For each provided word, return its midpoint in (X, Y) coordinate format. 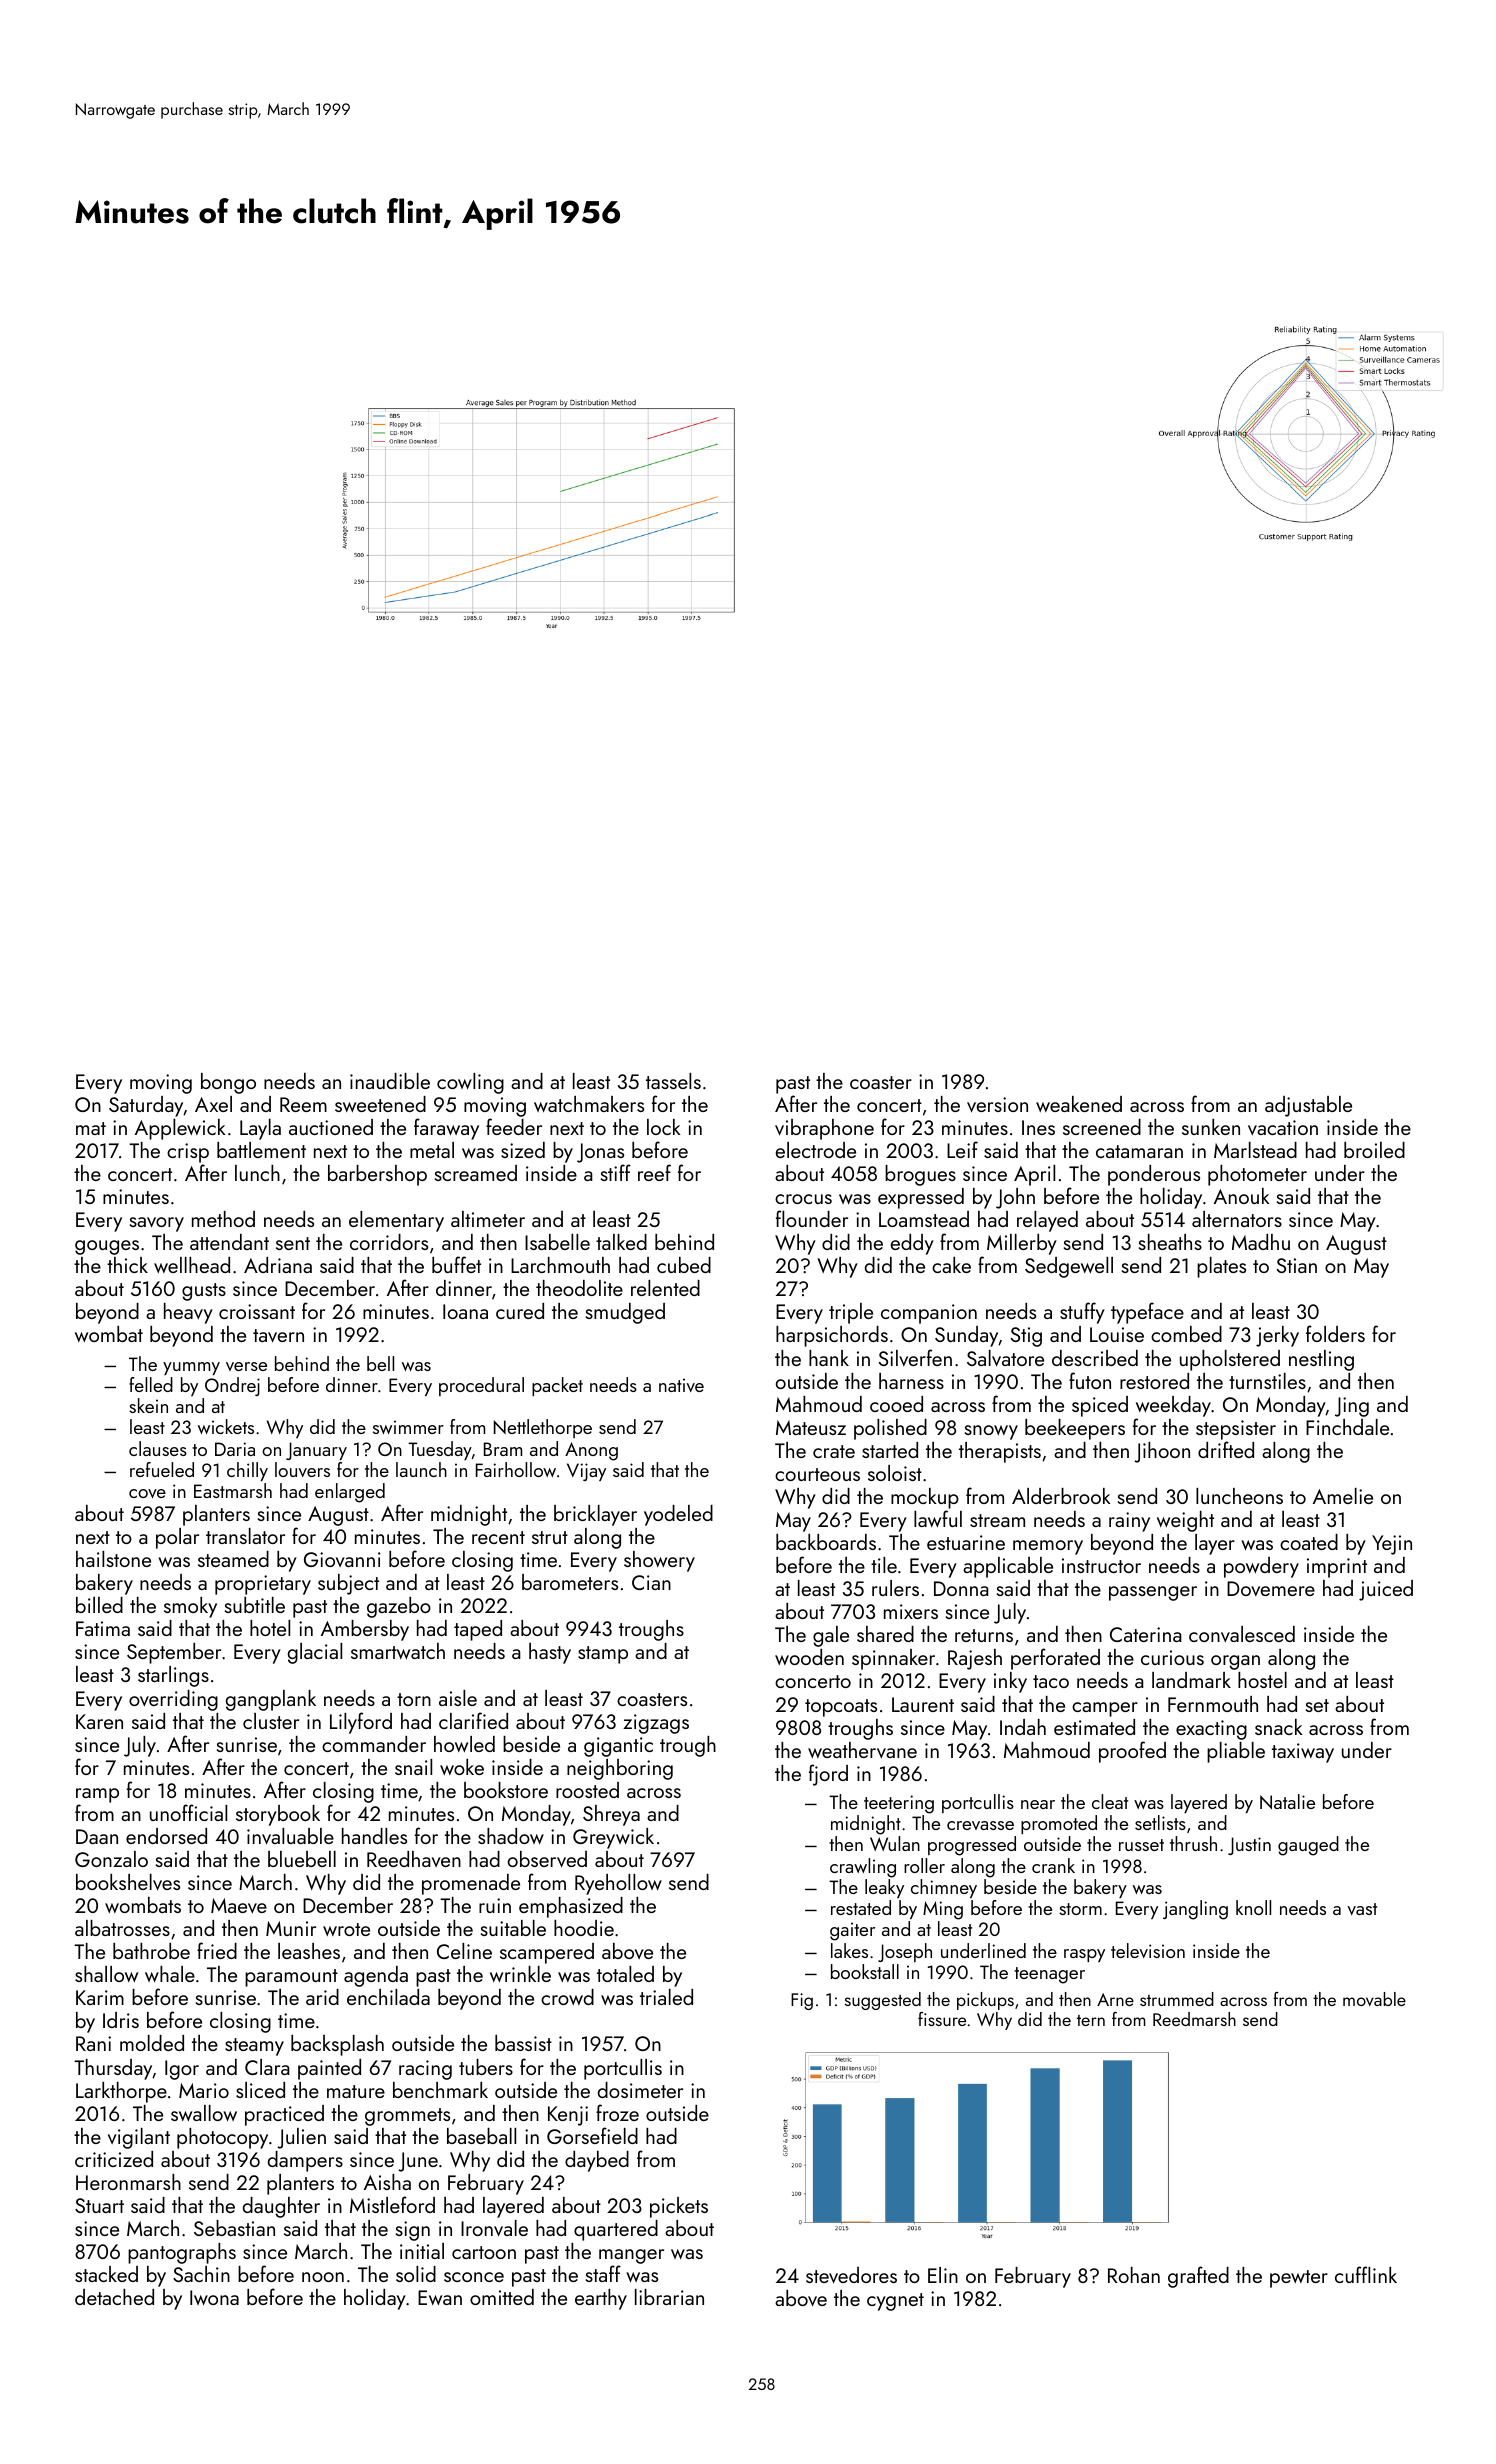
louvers (302, 1469)
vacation (1283, 1127)
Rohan (1134, 2275)
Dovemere (1271, 1588)
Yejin (1392, 1545)
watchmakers (589, 1104)
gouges (107, 1247)
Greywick (613, 1838)
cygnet (895, 2302)
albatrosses (122, 1928)
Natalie (1287, 1801)
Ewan (440, 2297)
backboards (826, 1542)
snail (413, 1767)
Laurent (923, 1704)
